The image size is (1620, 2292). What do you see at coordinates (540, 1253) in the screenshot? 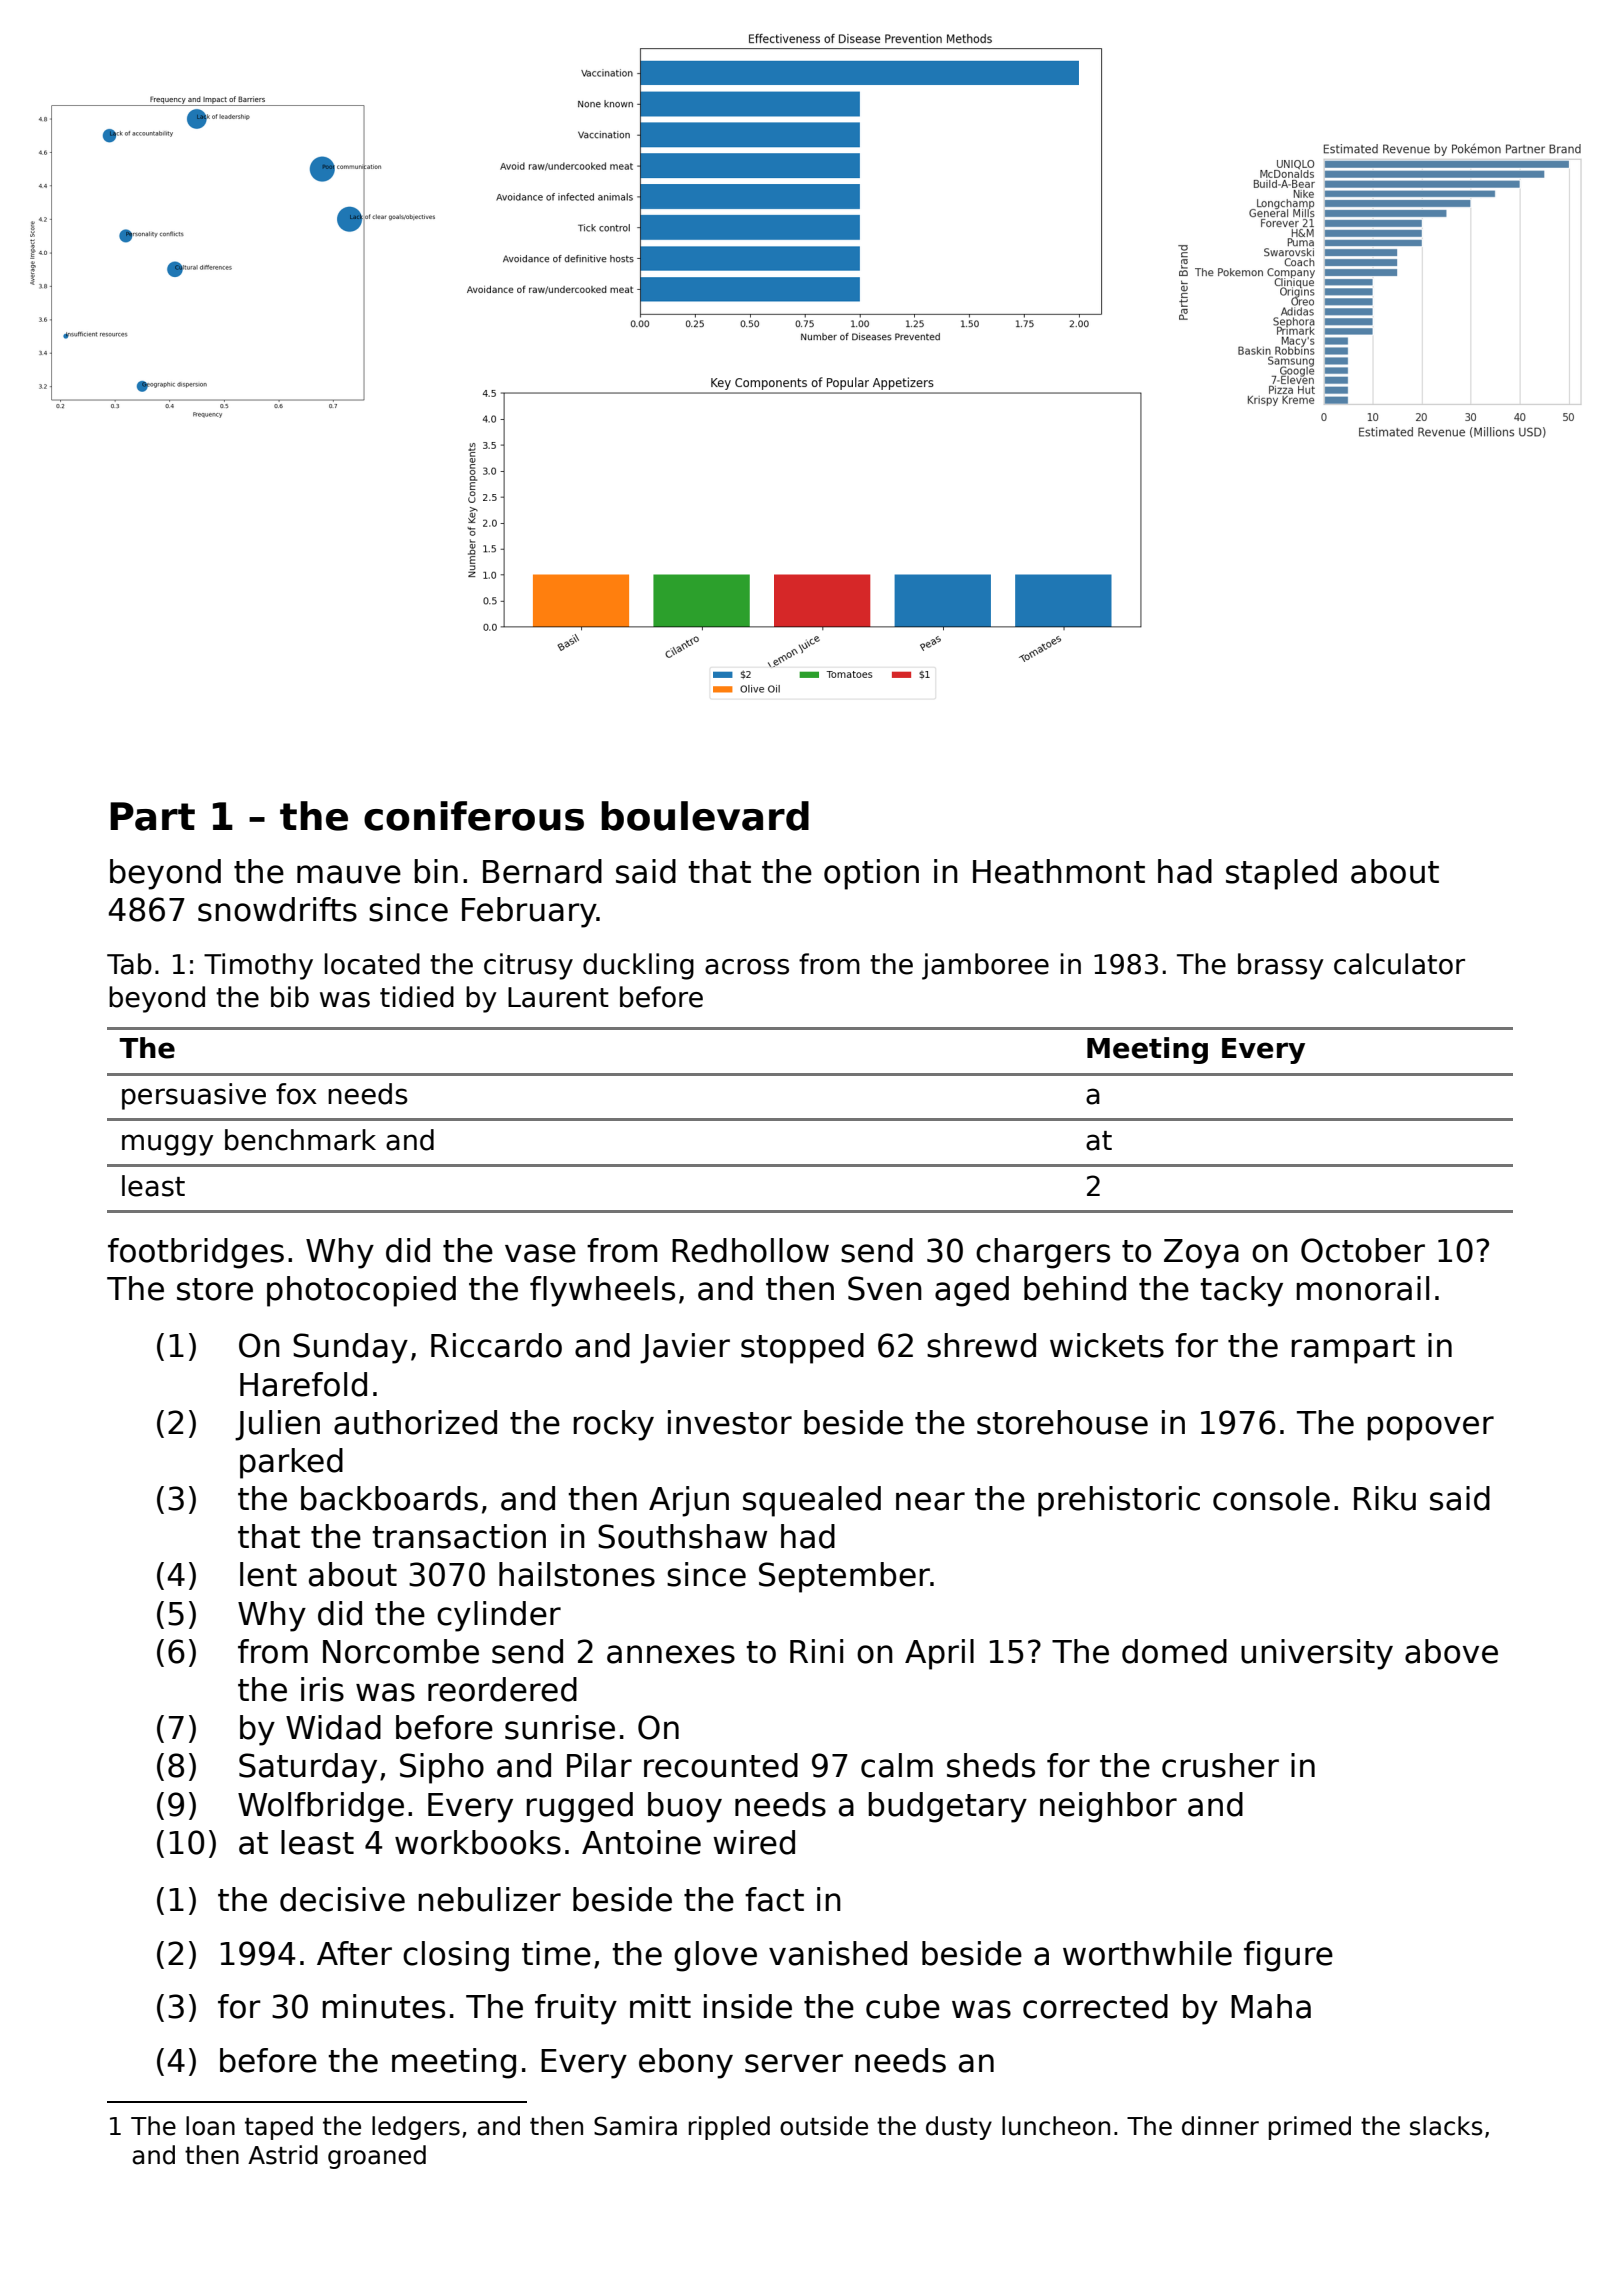
I see `vase` at bounding box center [540, 1253].
